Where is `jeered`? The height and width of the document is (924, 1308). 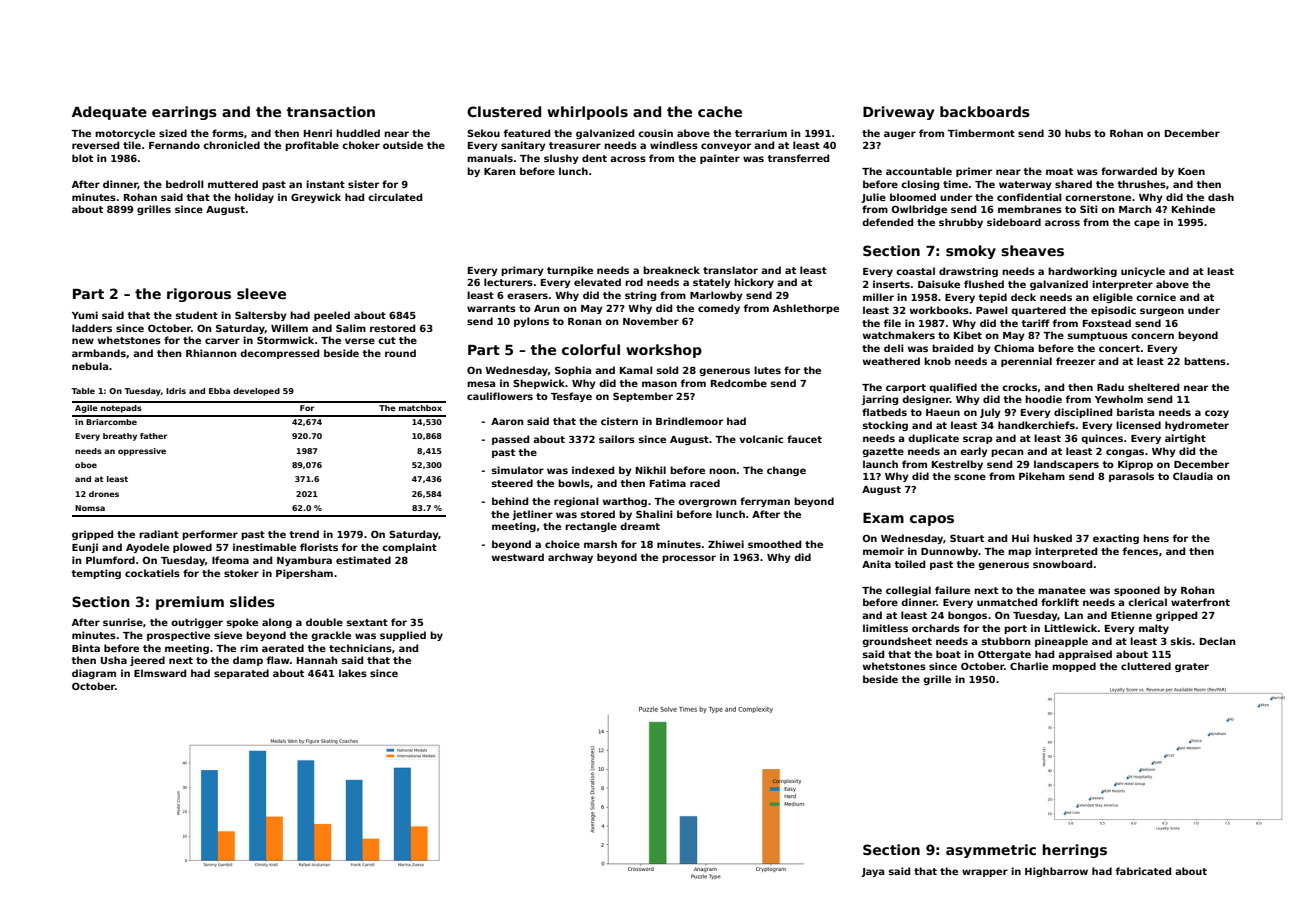 jeered is located at coordinates (147, 661).
